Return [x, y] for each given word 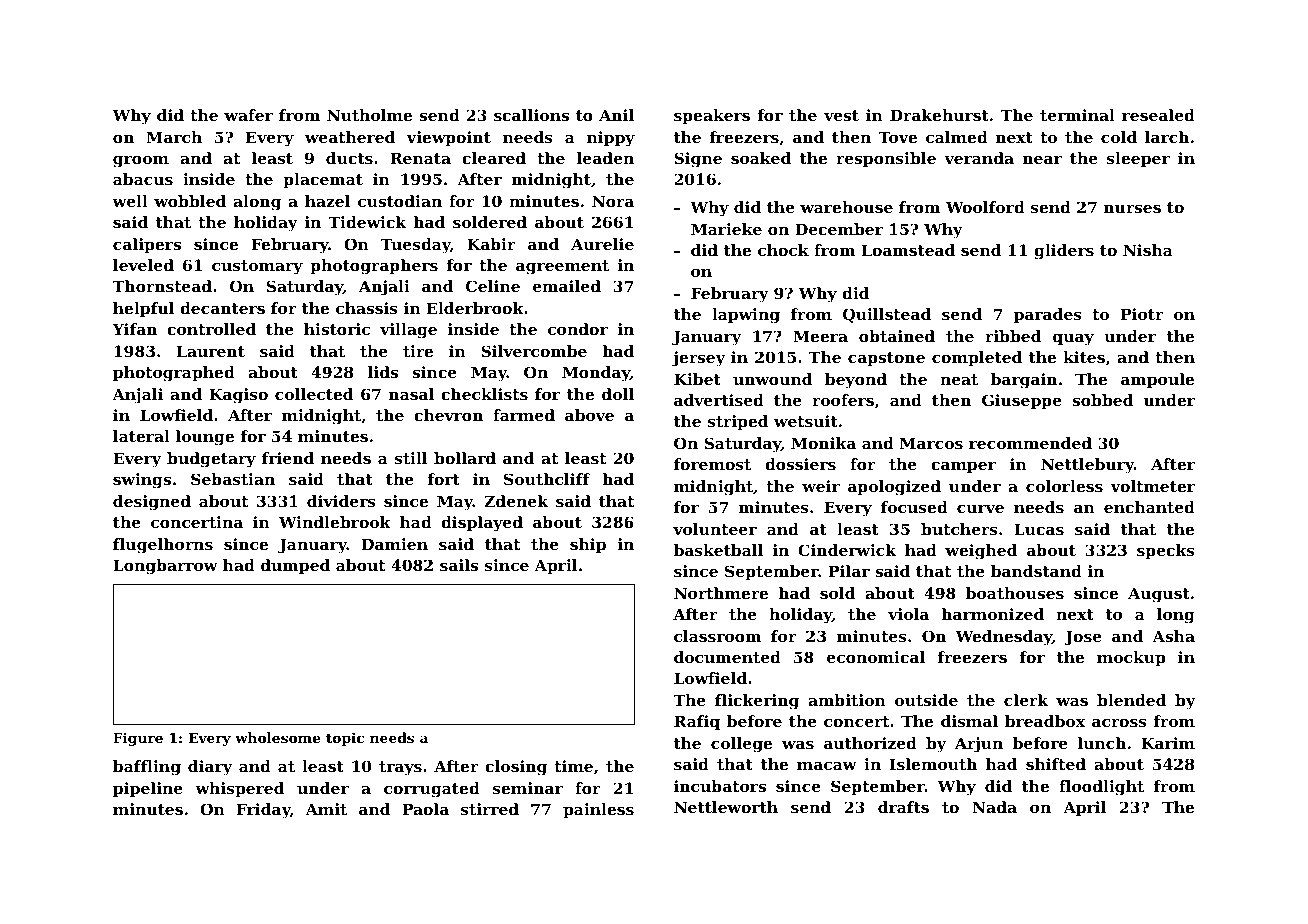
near [1042, 159]
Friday [263, 811]
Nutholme [369, 115]
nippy [611, 139]
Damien [395, 544]
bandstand [1036, 571]
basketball [718, 550]
